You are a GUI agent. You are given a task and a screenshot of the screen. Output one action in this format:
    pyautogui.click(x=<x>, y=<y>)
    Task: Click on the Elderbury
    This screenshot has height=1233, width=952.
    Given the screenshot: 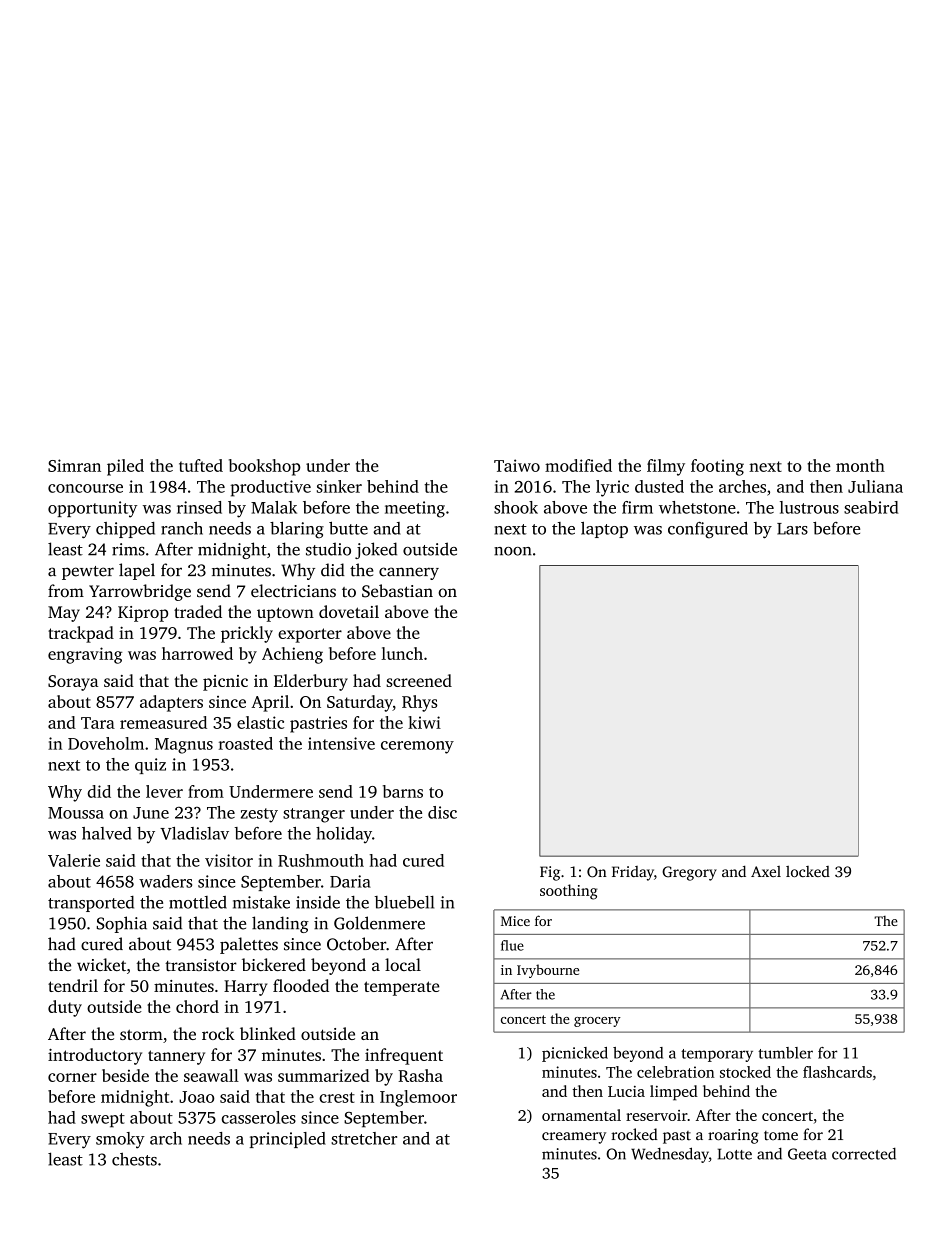 What is the action you would take?
    pyautogui.click(x=311, y=682)
